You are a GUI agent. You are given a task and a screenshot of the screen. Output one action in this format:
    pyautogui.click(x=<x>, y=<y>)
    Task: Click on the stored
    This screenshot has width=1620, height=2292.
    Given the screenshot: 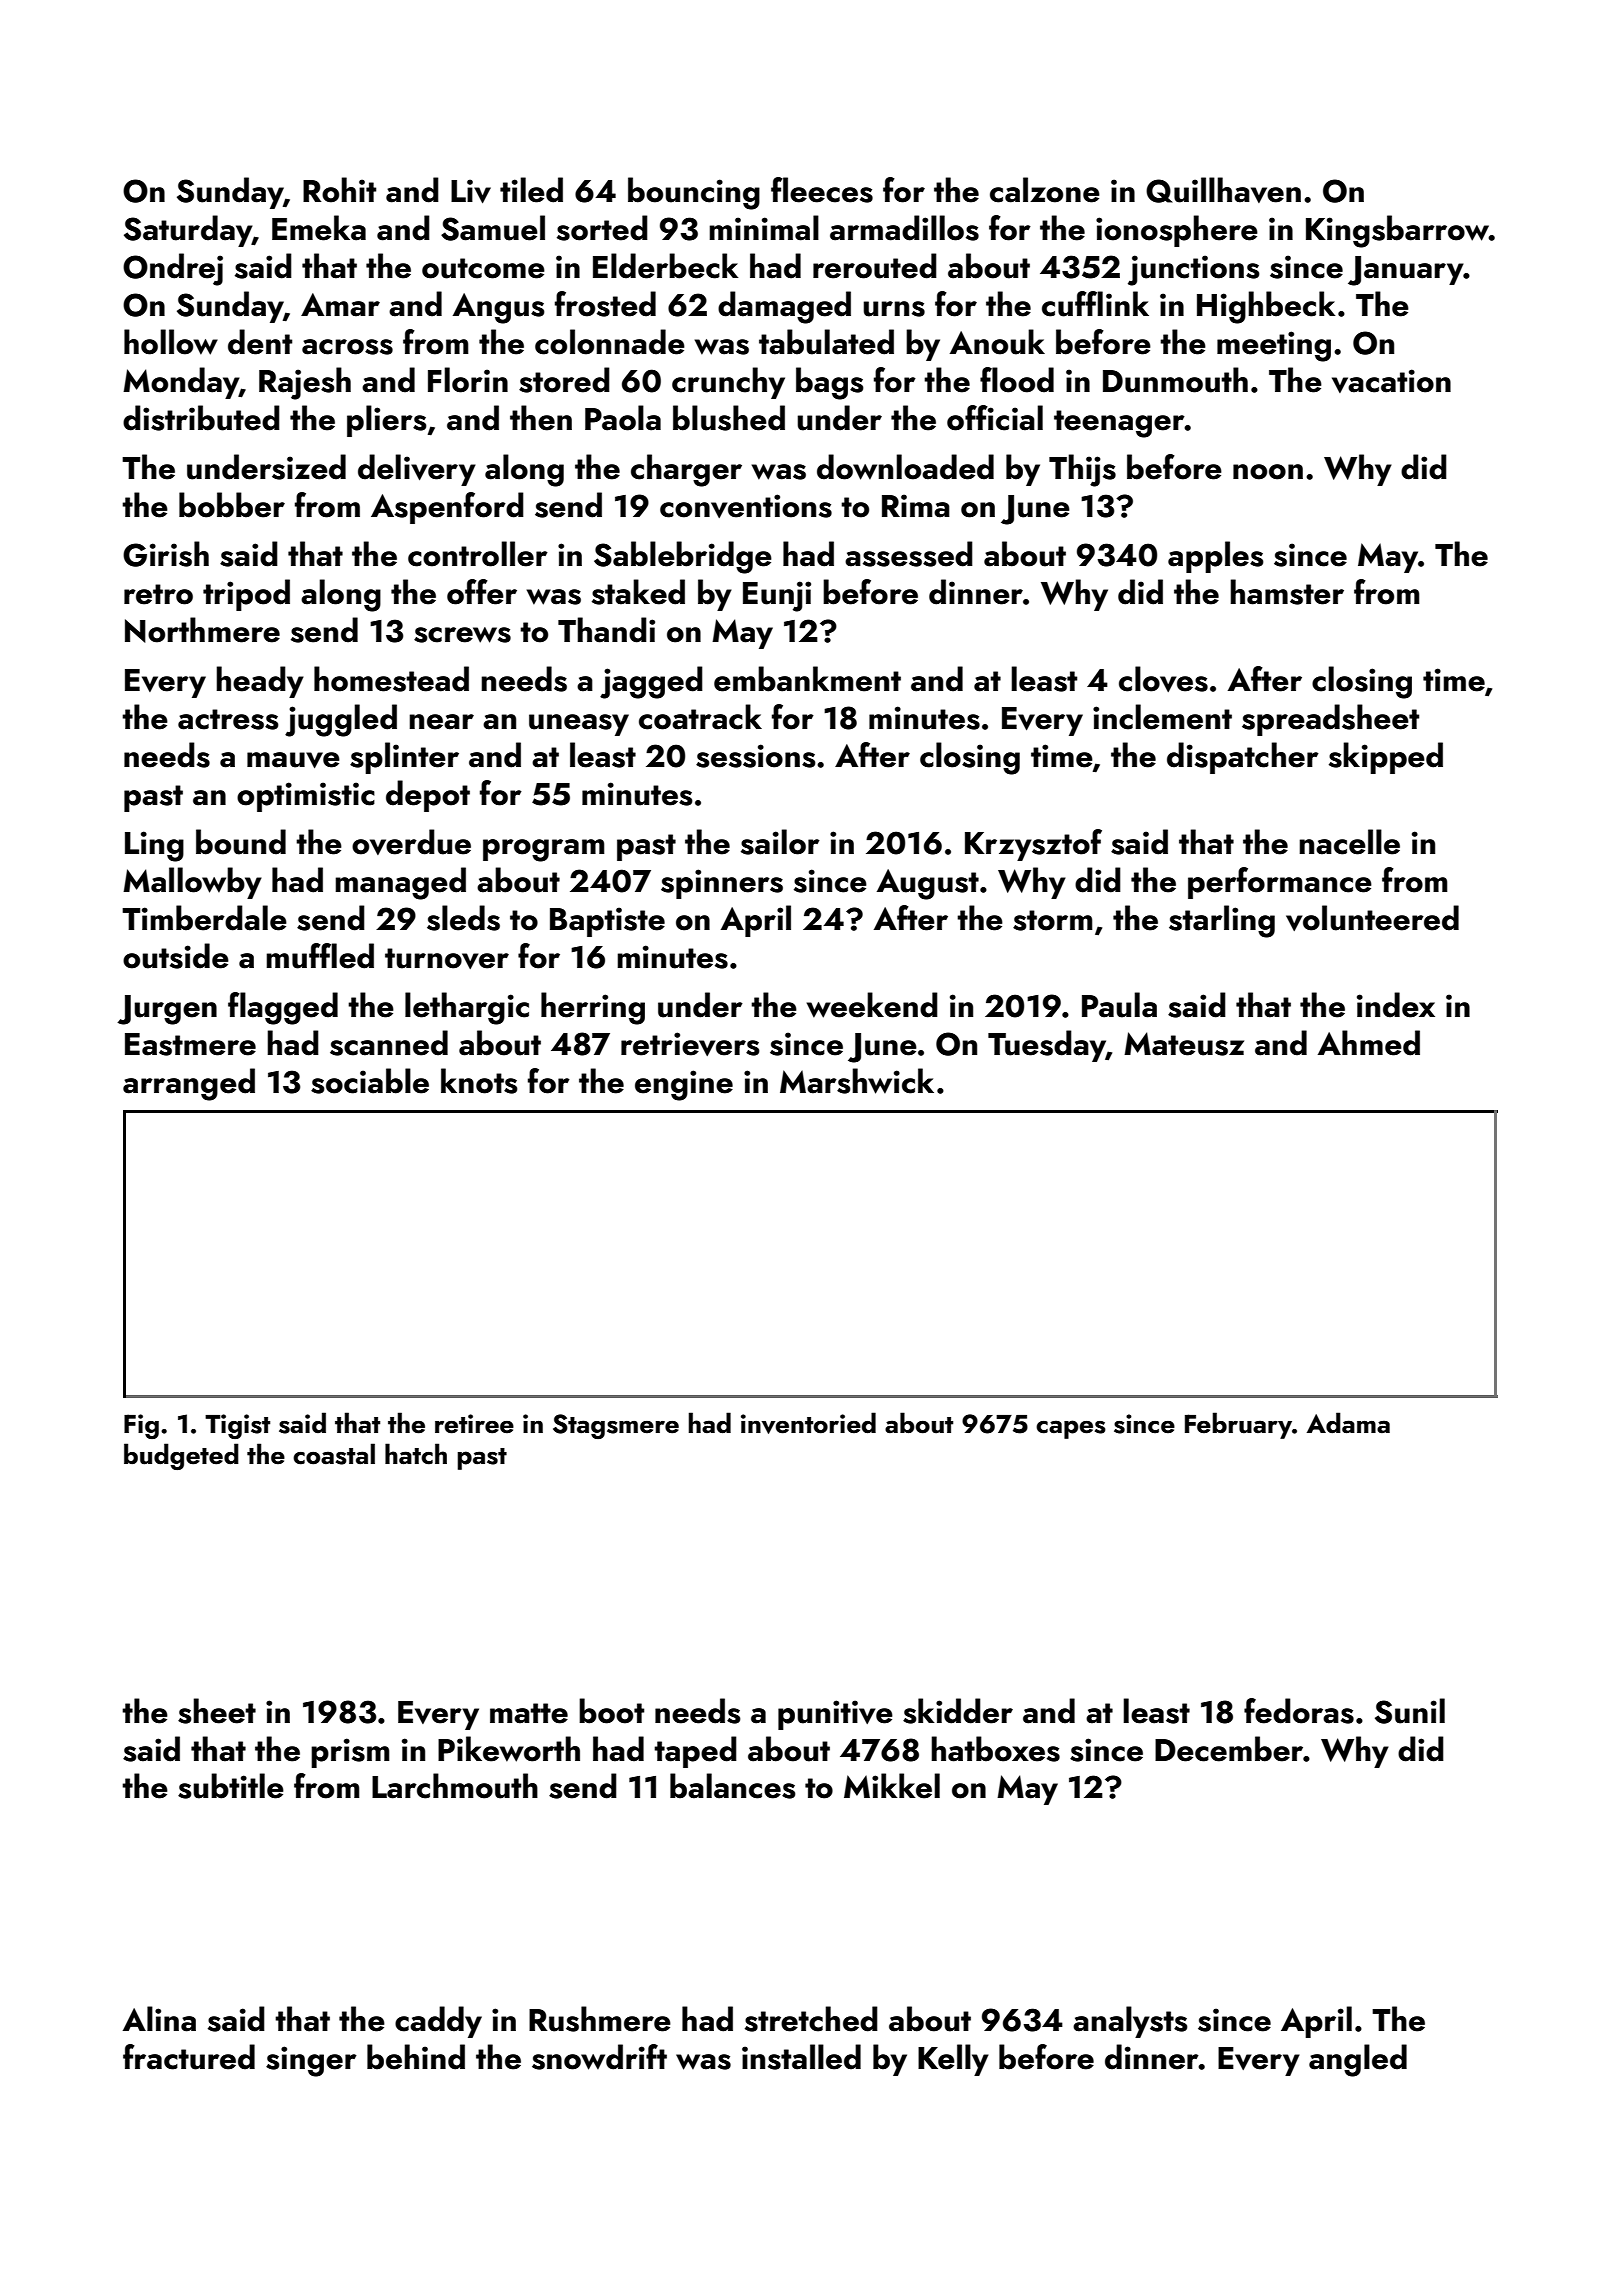 What is the action you would take?
    pyautogui.click(x=564, y=380)
